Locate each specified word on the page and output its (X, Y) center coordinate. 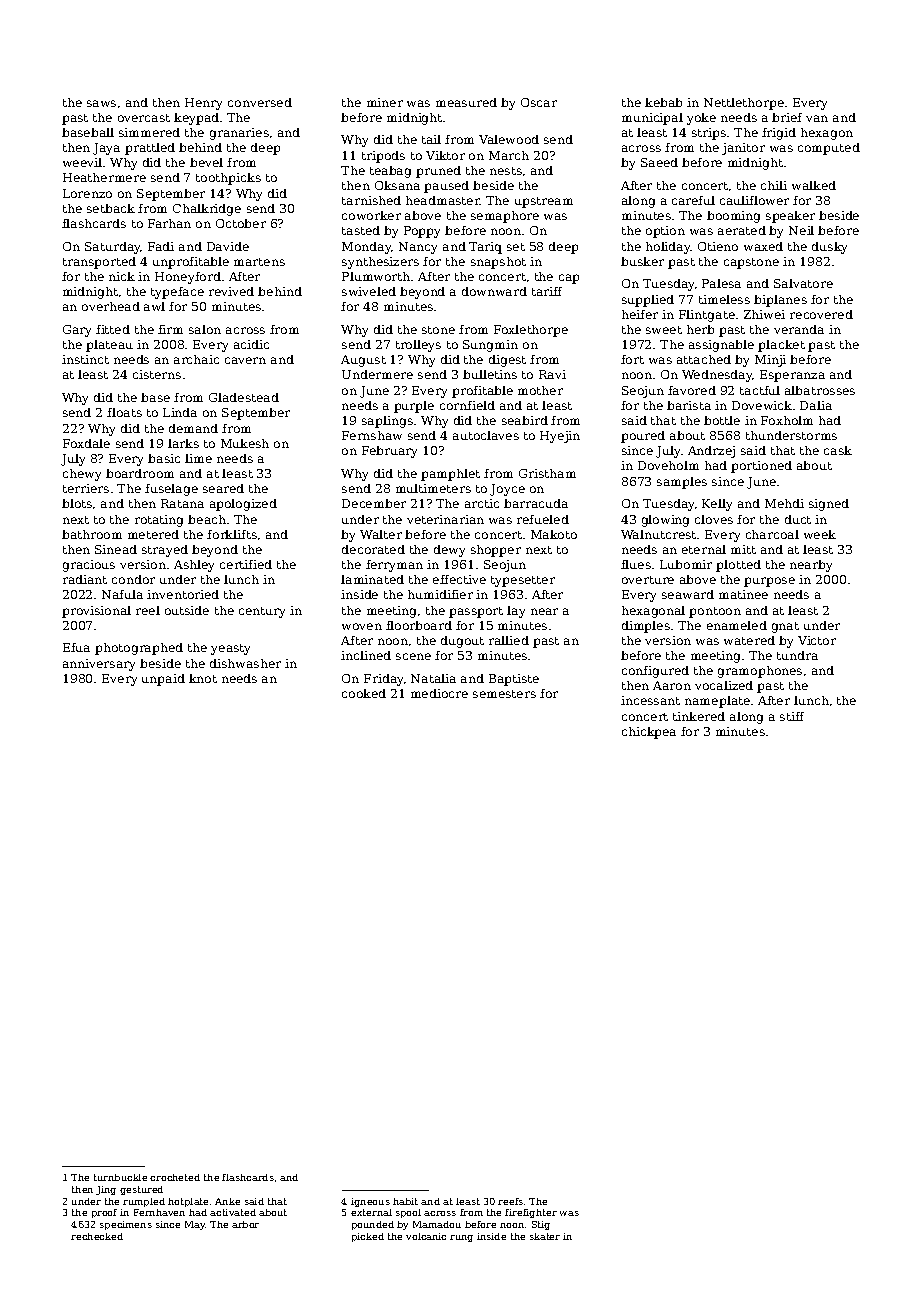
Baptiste (514, 680)
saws (101, 103)
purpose (769, 582)
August (363, 361)
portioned (761, 467)
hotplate (188, 1202)
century (262, 612)
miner (385, 102)
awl (154, 306)
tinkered (699, 716)
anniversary (99, 665)
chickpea (649, 733)
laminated (372, 579)
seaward (688, 594)
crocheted (175, 1177)
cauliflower (754, 200)
